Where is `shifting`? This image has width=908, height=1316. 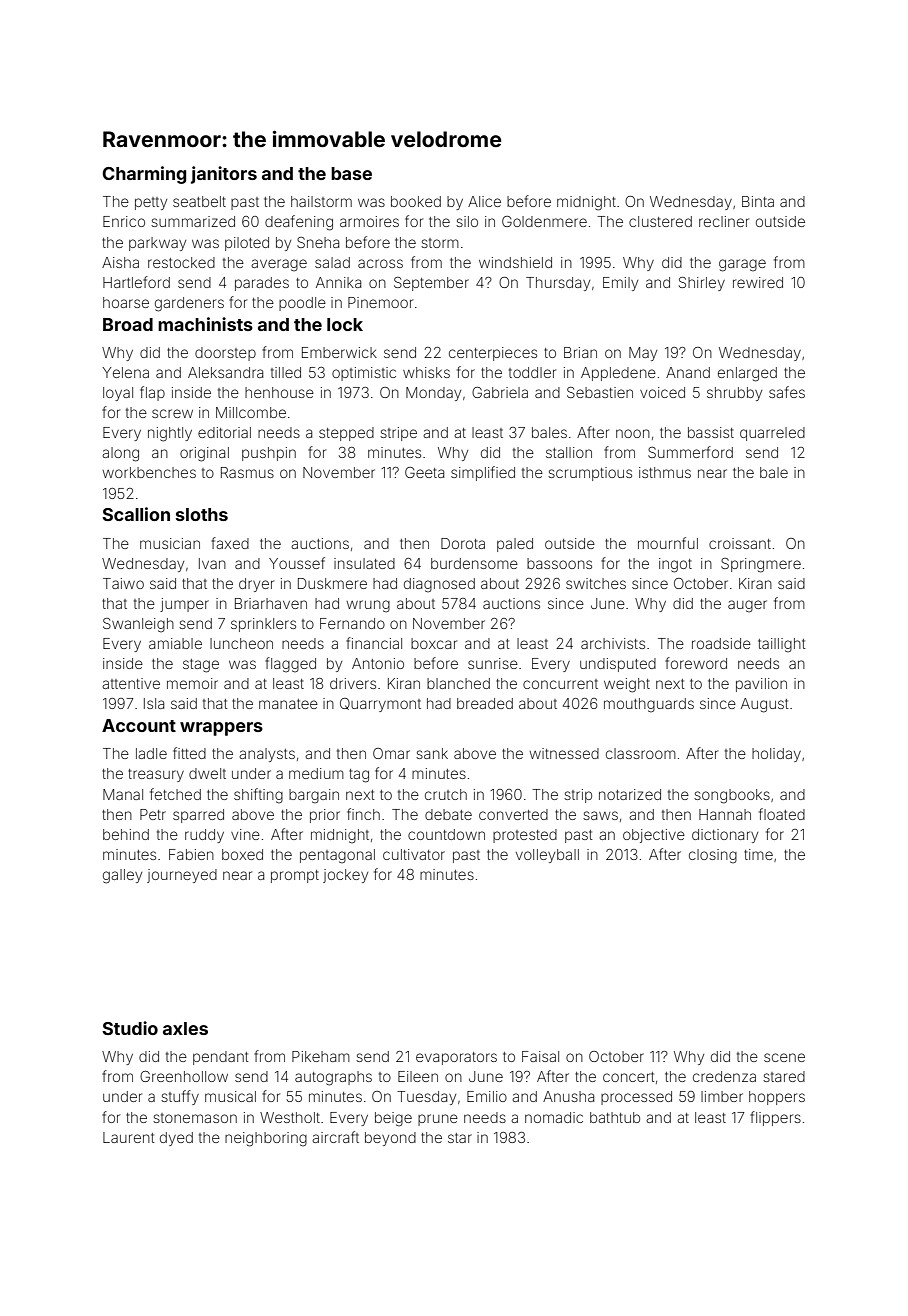 shifting is located at coordinates (258, 796).
